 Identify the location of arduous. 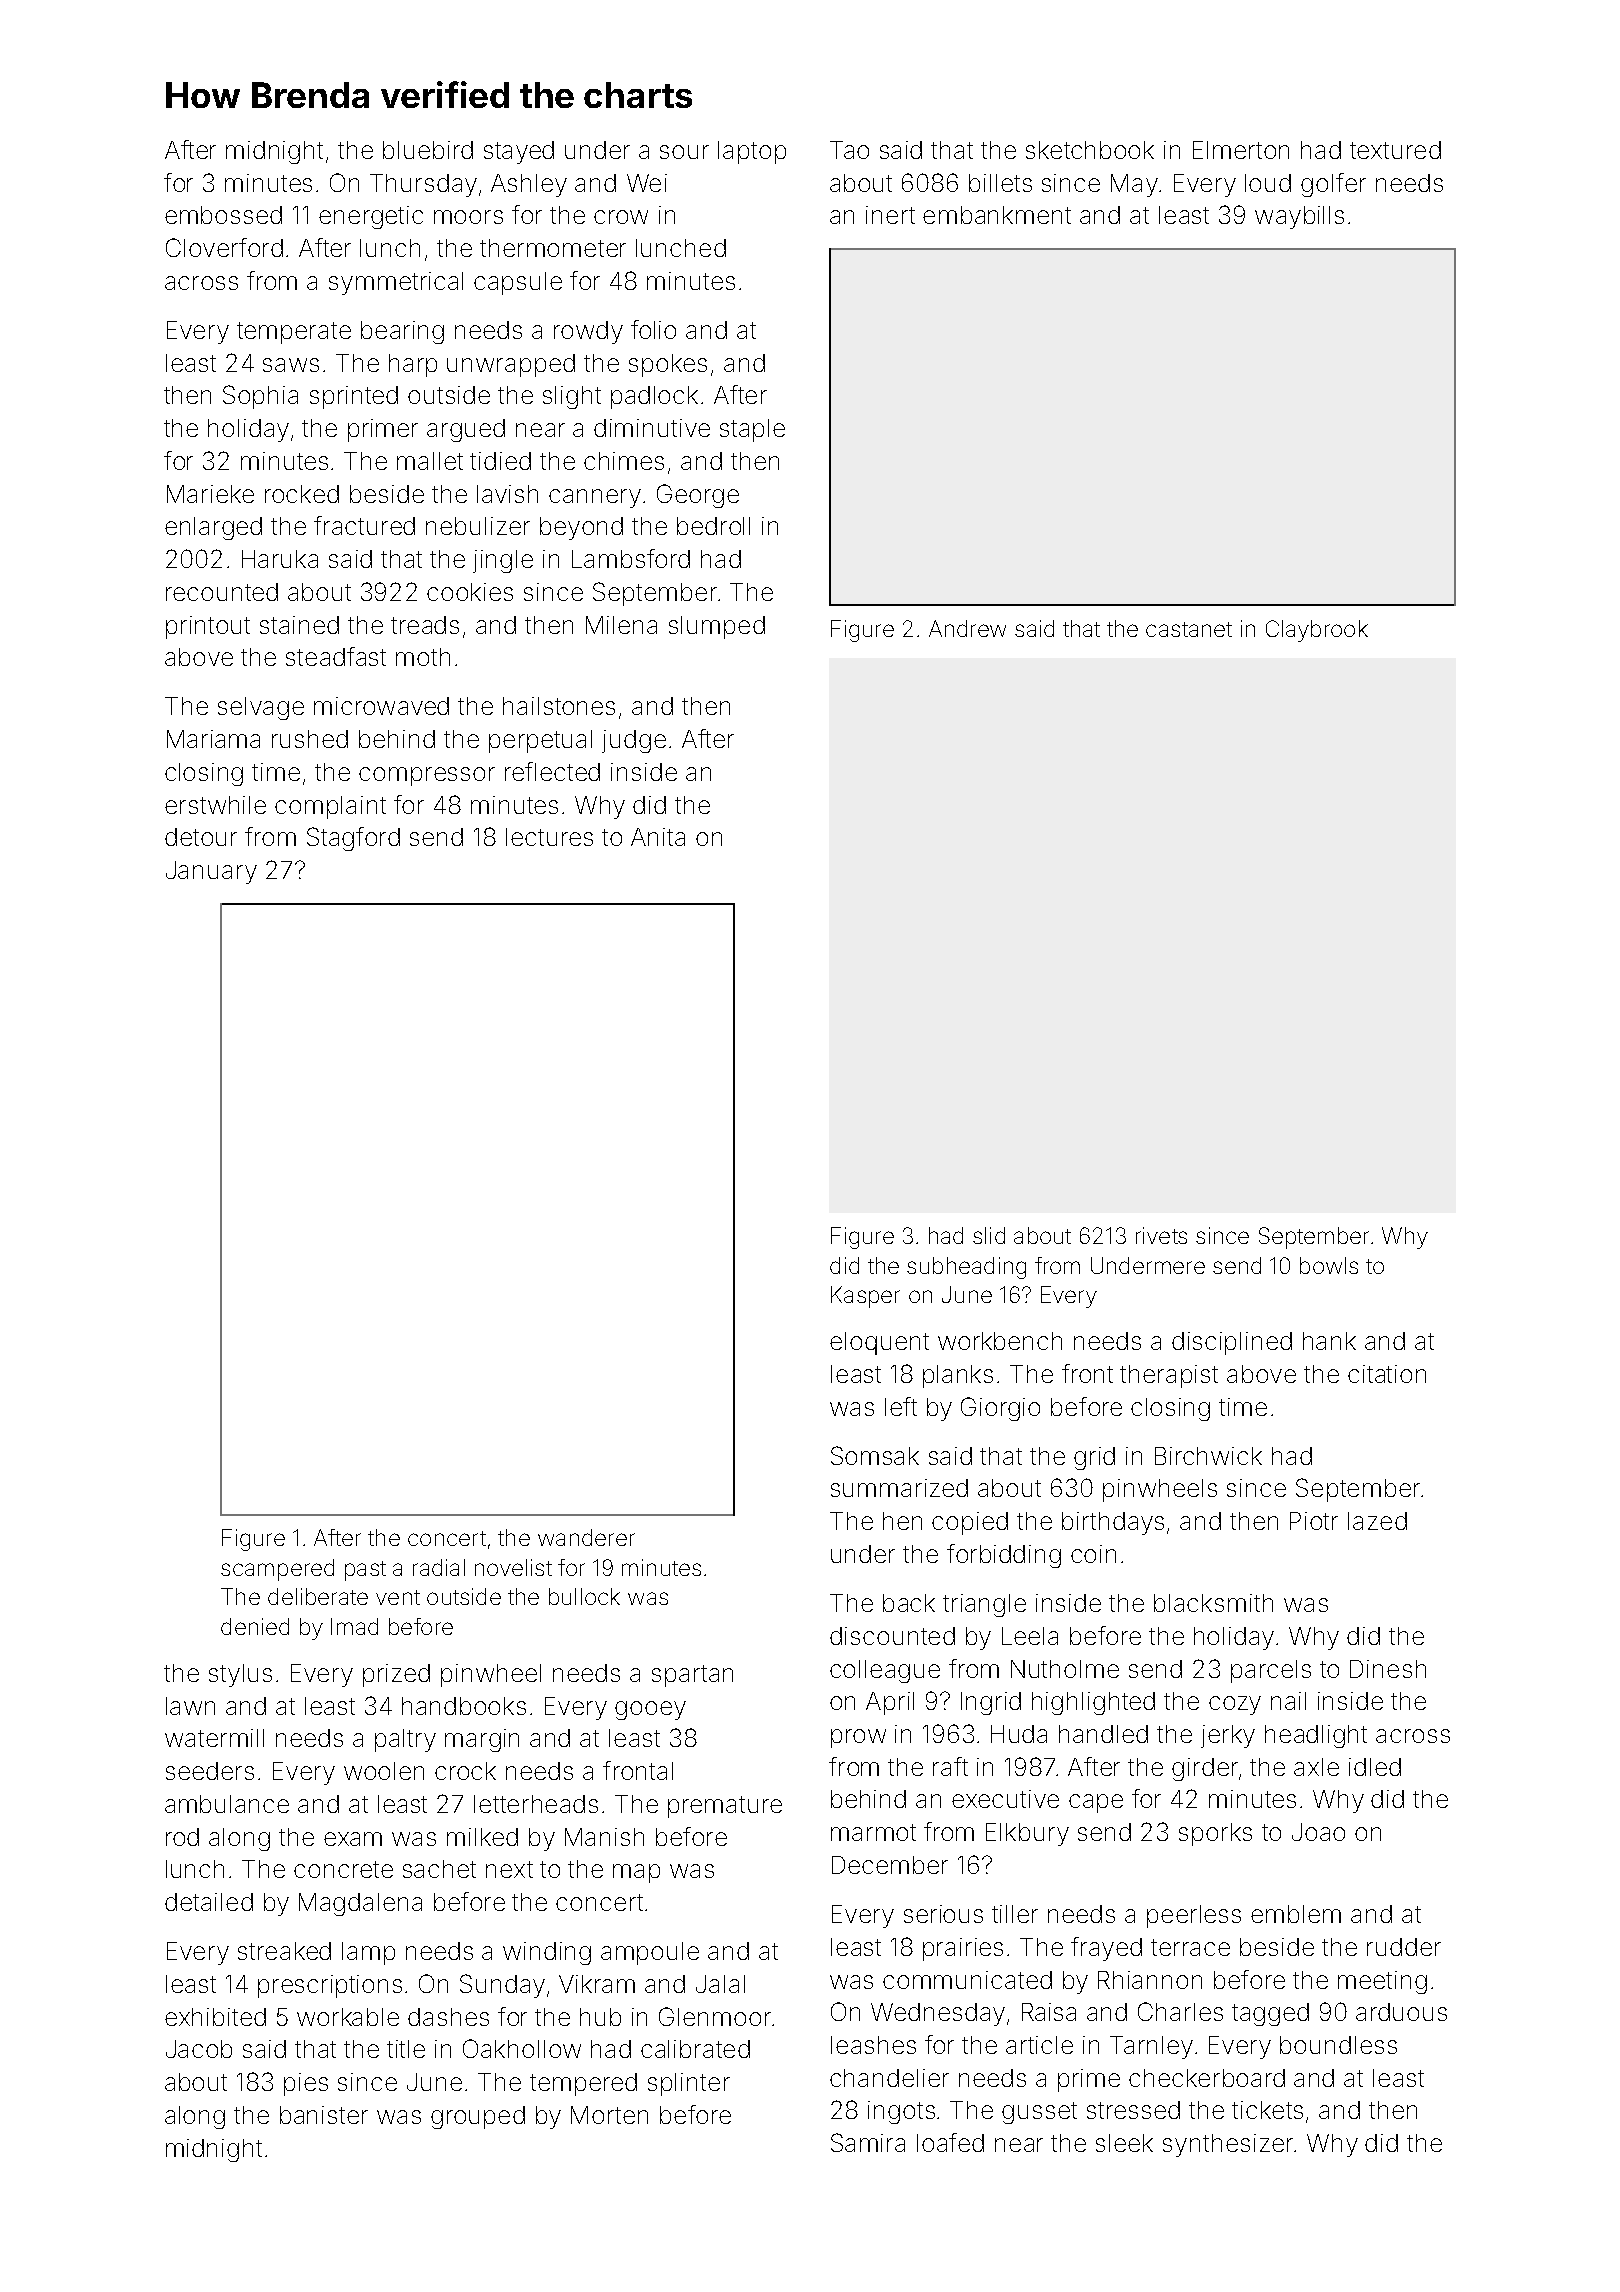
(1401, 2012).
